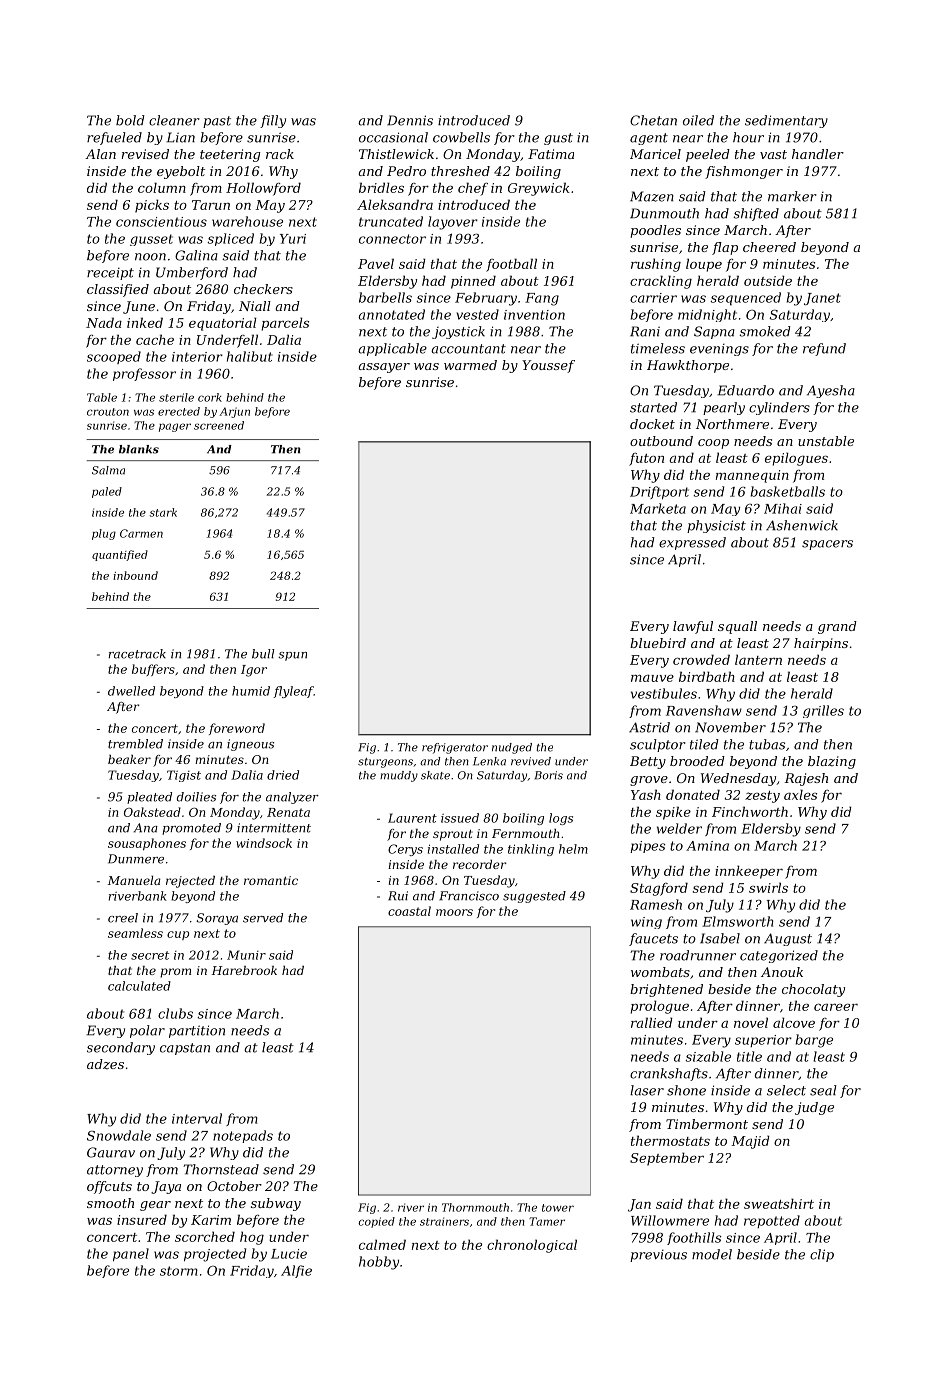 The width and height of the screenshot is (949, 1375). What do you see at coordinates (263, 654) in the screenshot?
I see `bull` at bounding box center [263, 654].
